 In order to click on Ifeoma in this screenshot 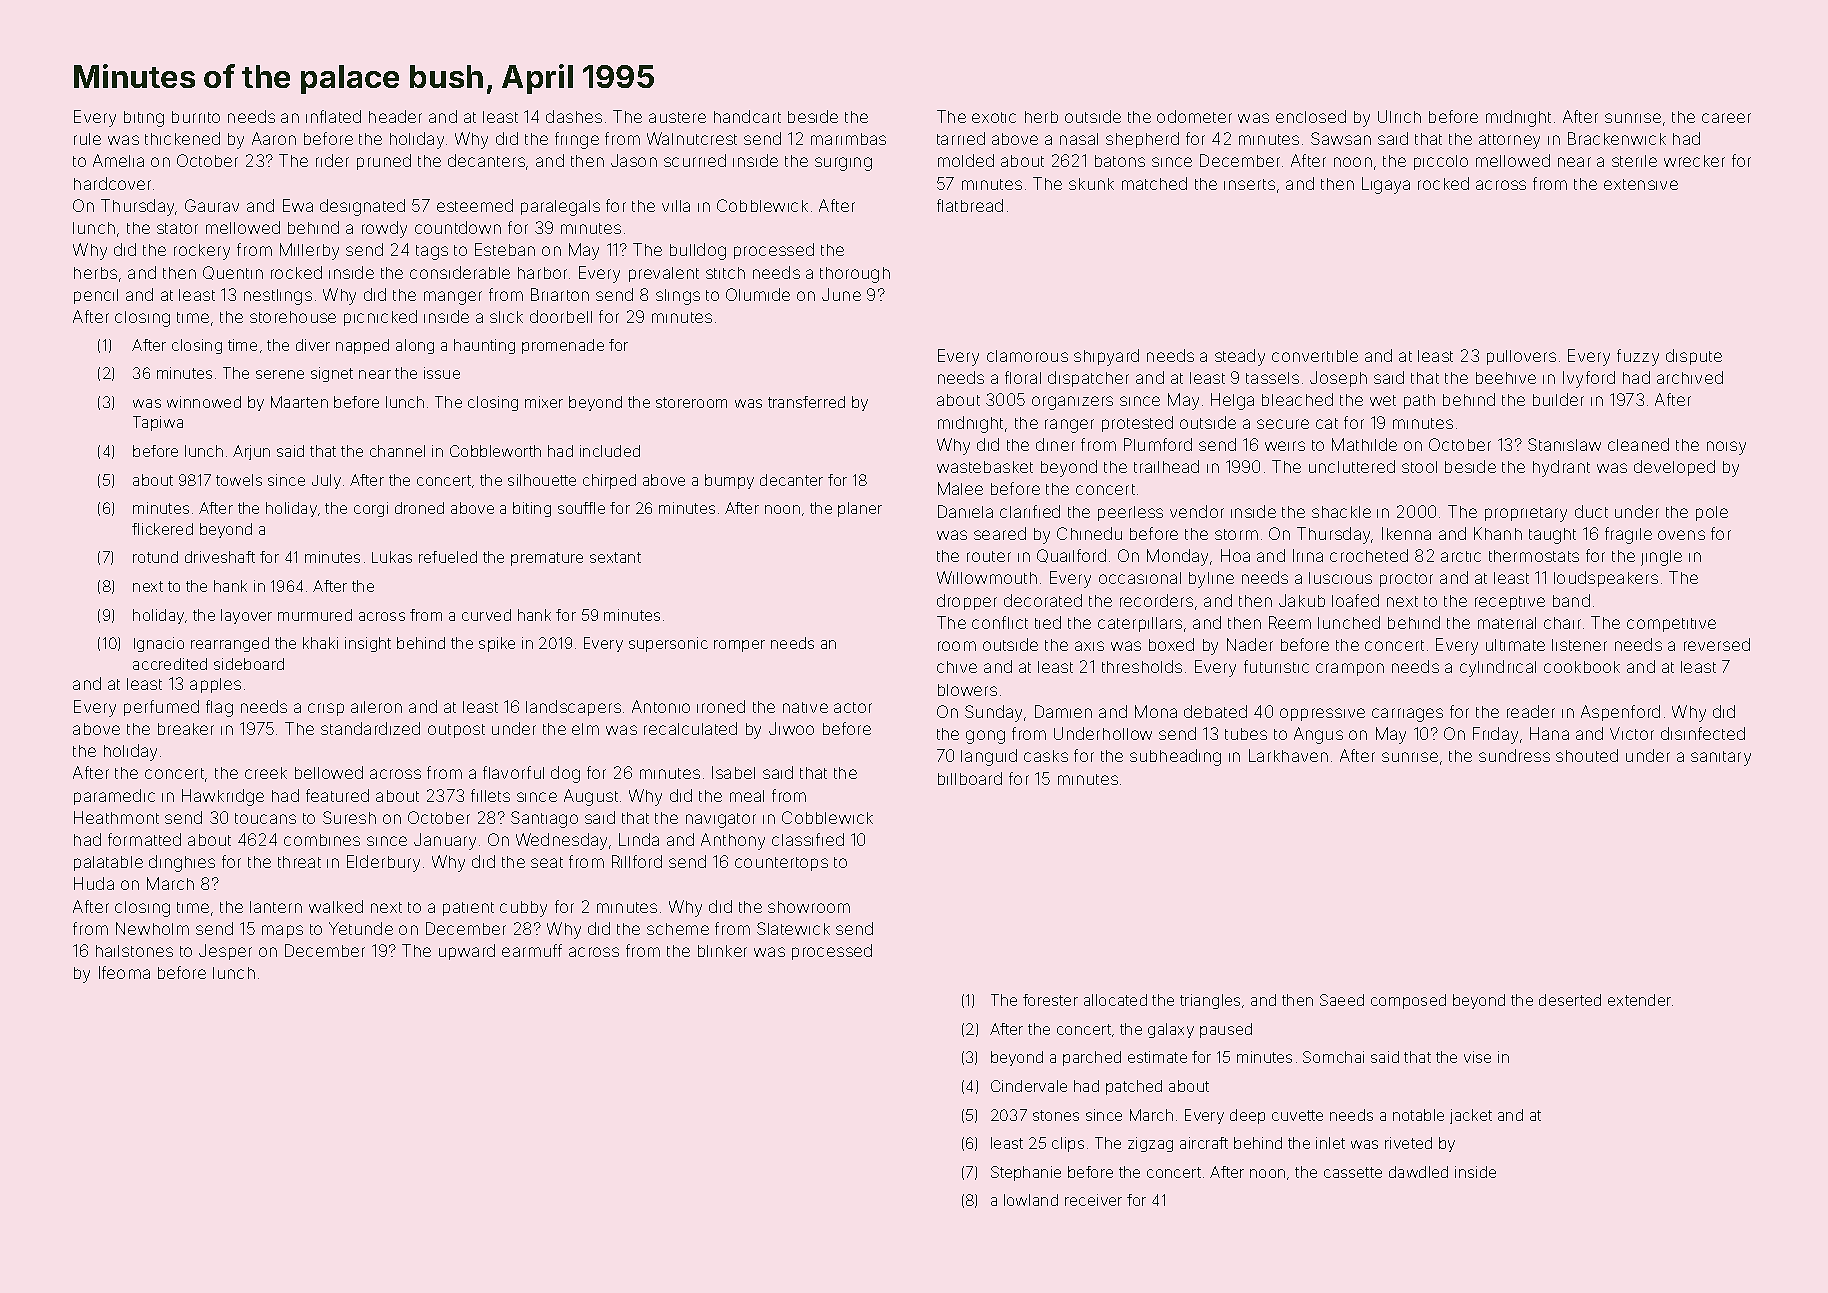, I will do `click(124, 972)`.
